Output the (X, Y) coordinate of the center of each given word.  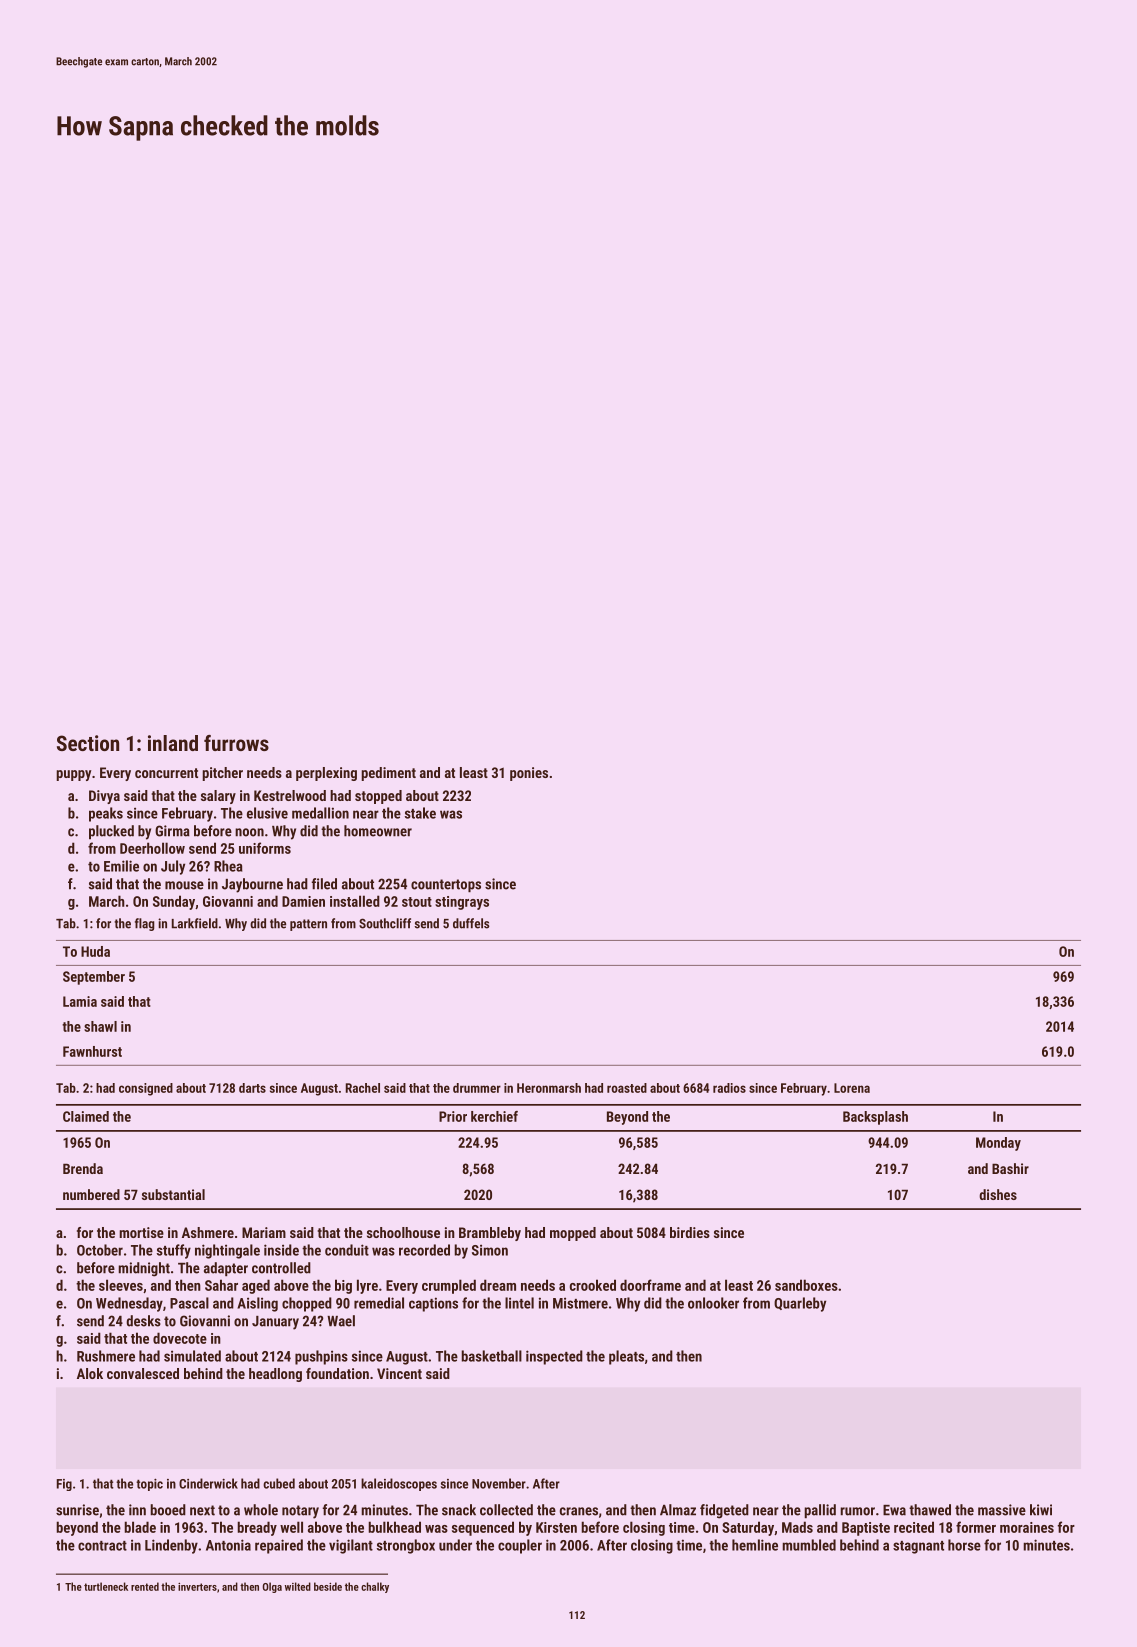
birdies (690, 1232)
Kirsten (556, 1527)
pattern (308, 925)
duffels (471, 923)
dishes (998, 1194)
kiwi (1041, 1510)
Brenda (83, 1168)
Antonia (228, 1545)
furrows (236, 743)
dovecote (180, 1338)
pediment (388, 774)
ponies (529, 774)
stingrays (462, 903)
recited (914, 1527)
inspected (554, 1357)
